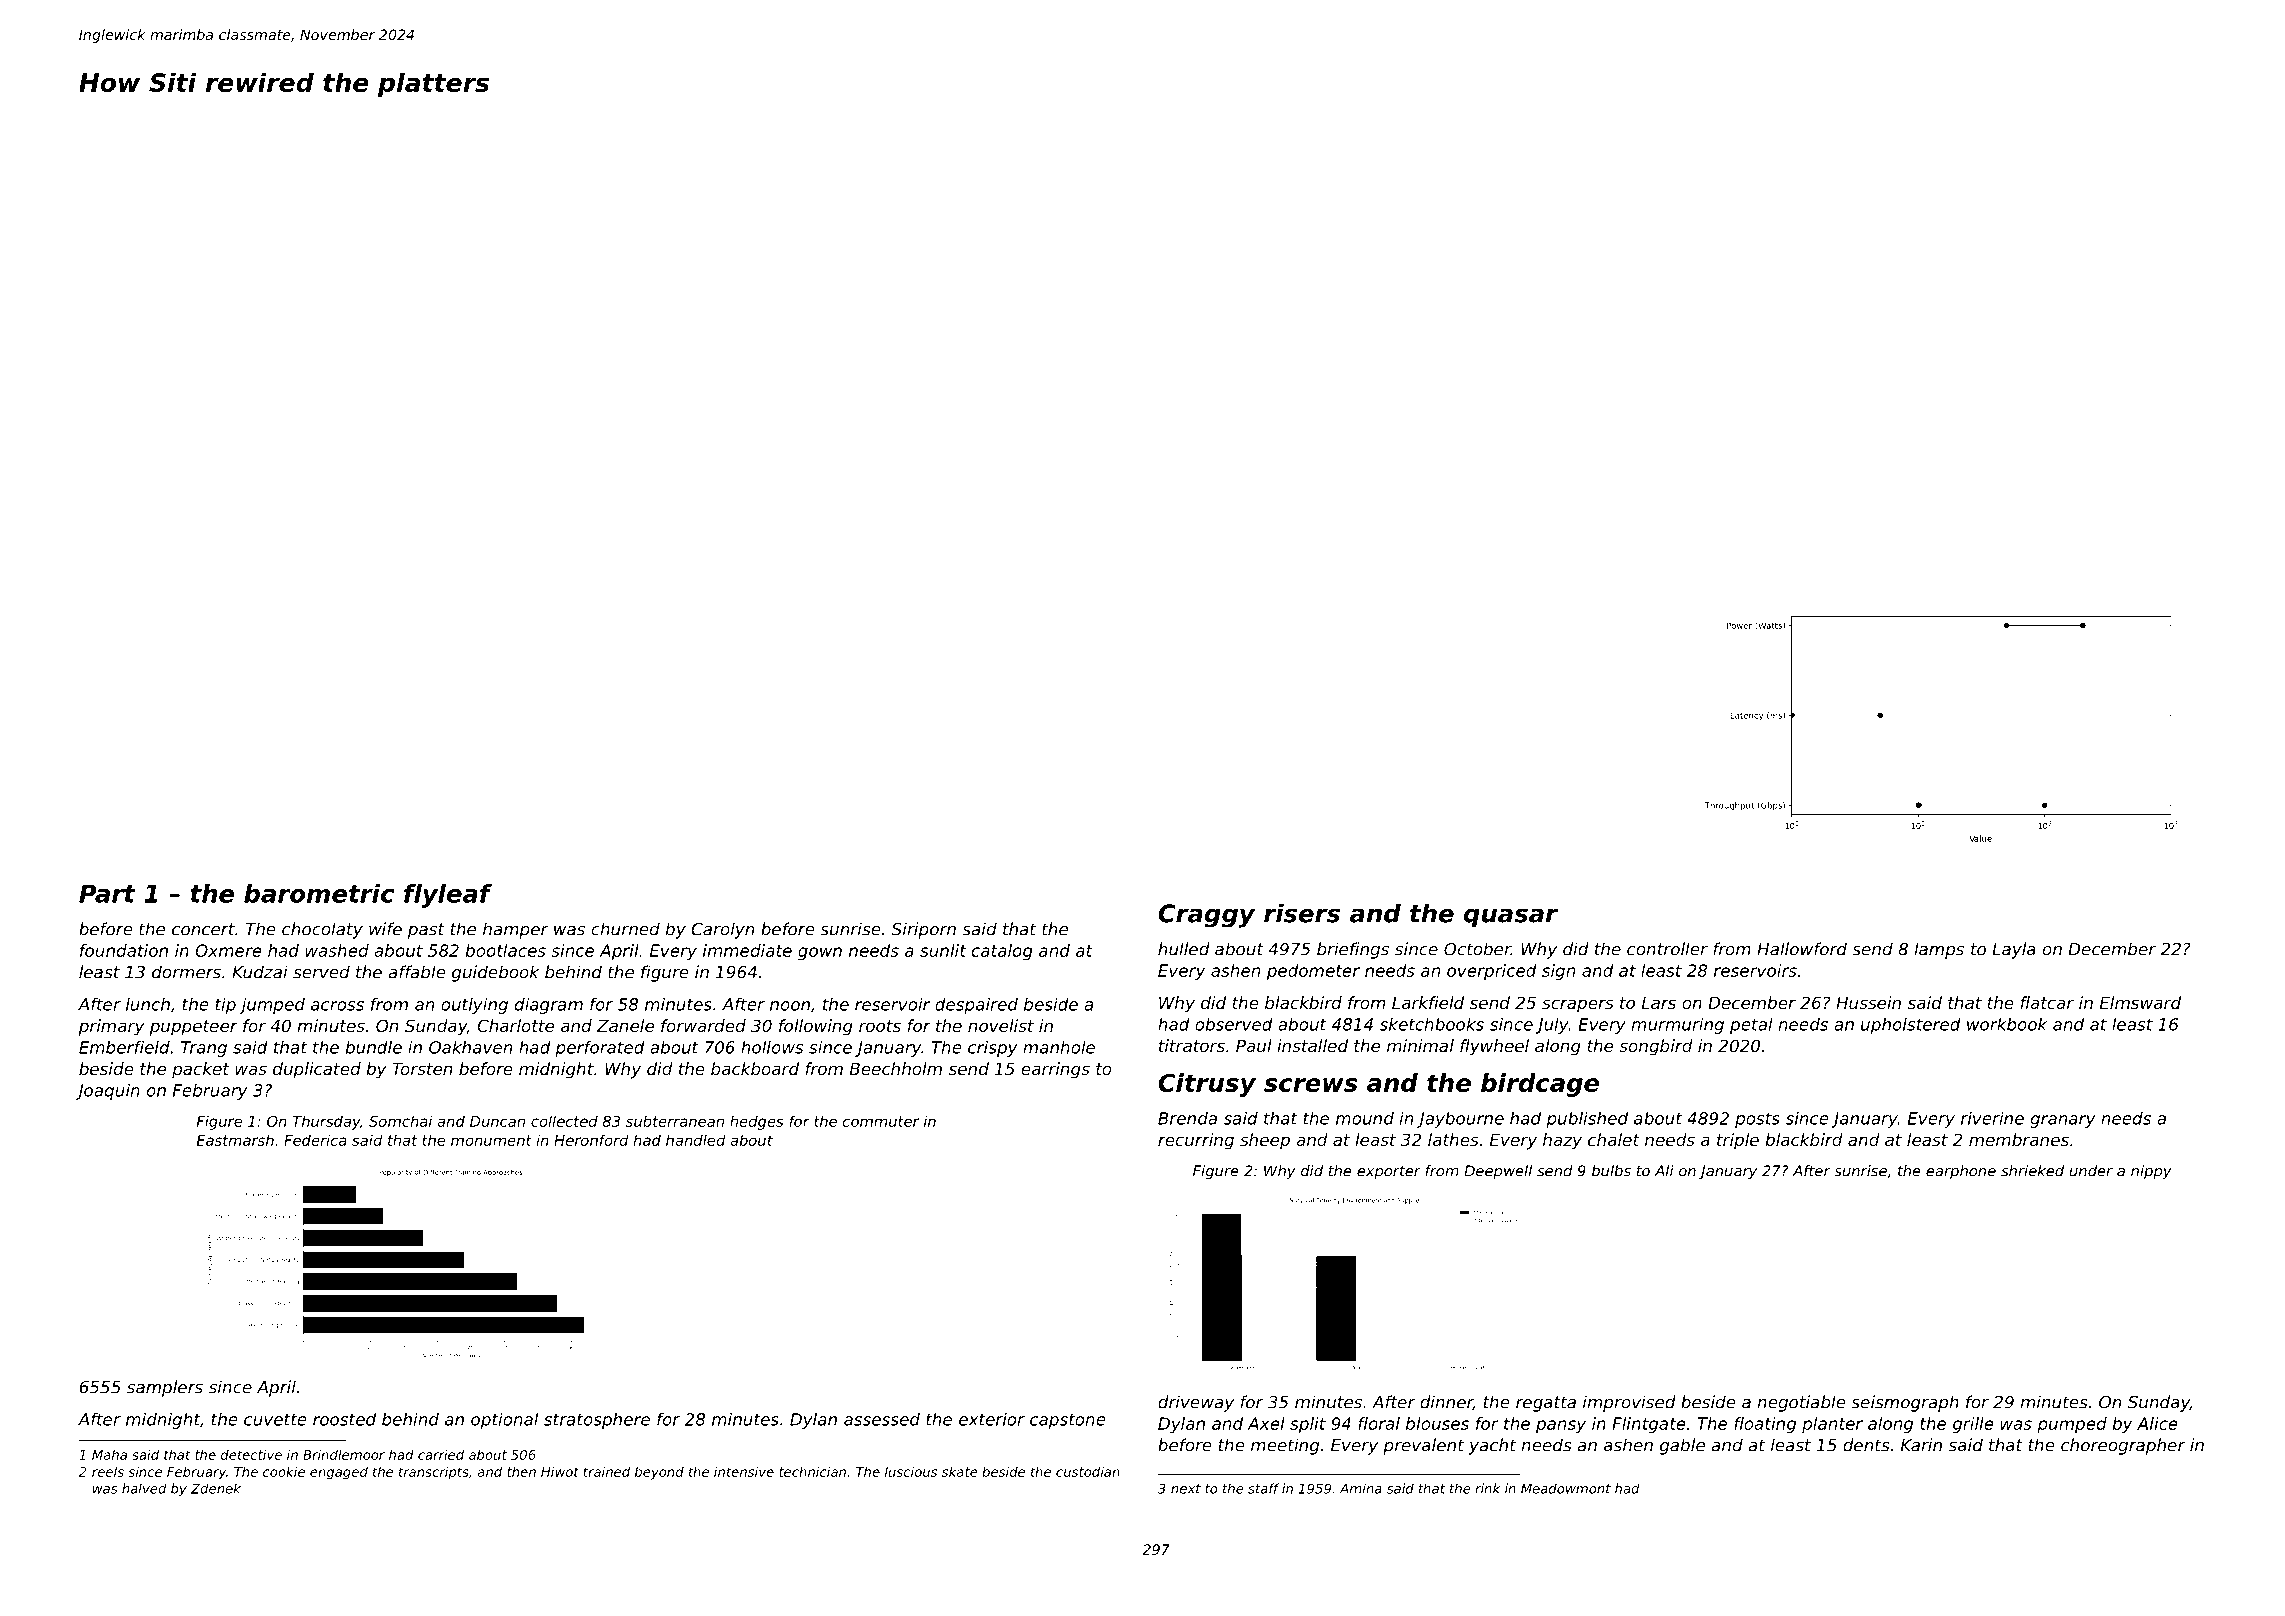 The height and width of the image is (1616, 2285). What do you see at coordinates (344, 1419) in the image?
I see `roosted` at bounding box center [344, 1419].
